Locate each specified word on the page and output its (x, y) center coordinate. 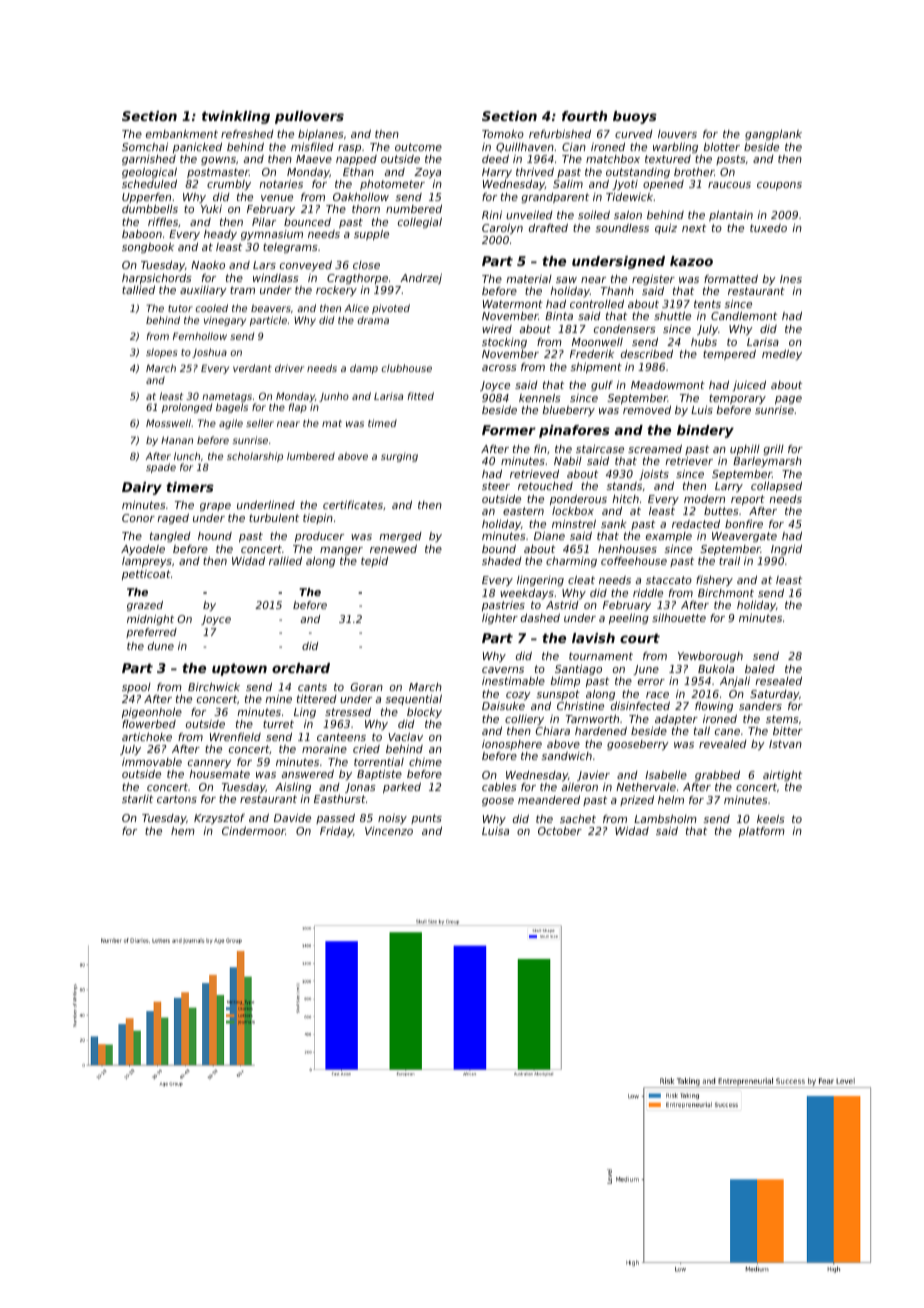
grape (215, 507)
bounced (307, 221)
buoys (635, 117)
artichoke (147, 736)
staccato (669, 580)
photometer (392, 184)
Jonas (360, 788)
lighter (500, 619)
